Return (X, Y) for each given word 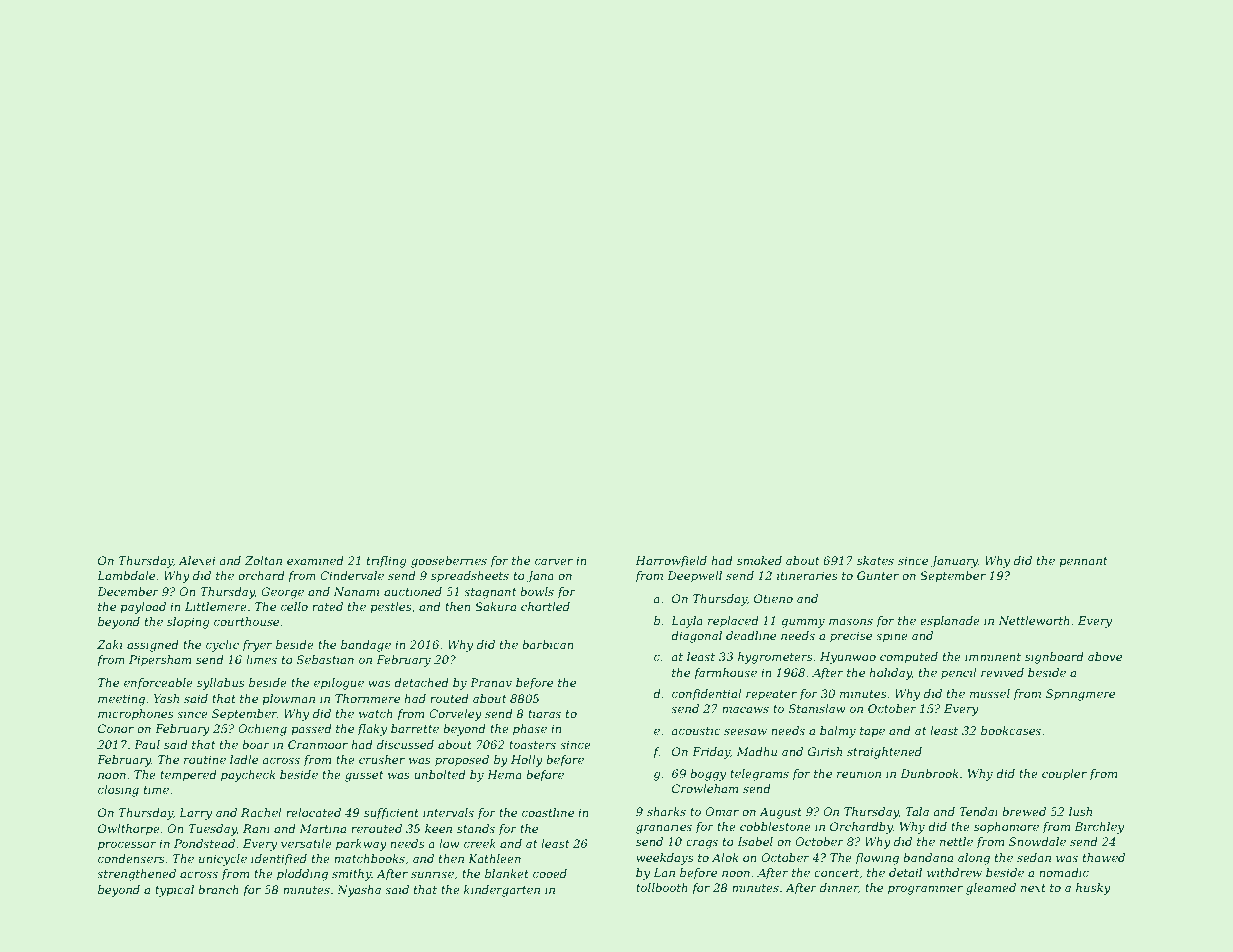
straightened (884, 753)
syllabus (221, 684)
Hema (504, 774)
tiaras (544, 713)
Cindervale (352, 575)
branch (218, 889)
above (1105, 656)
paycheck (248, 776)
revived (1002, 672)
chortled (545, 606)
